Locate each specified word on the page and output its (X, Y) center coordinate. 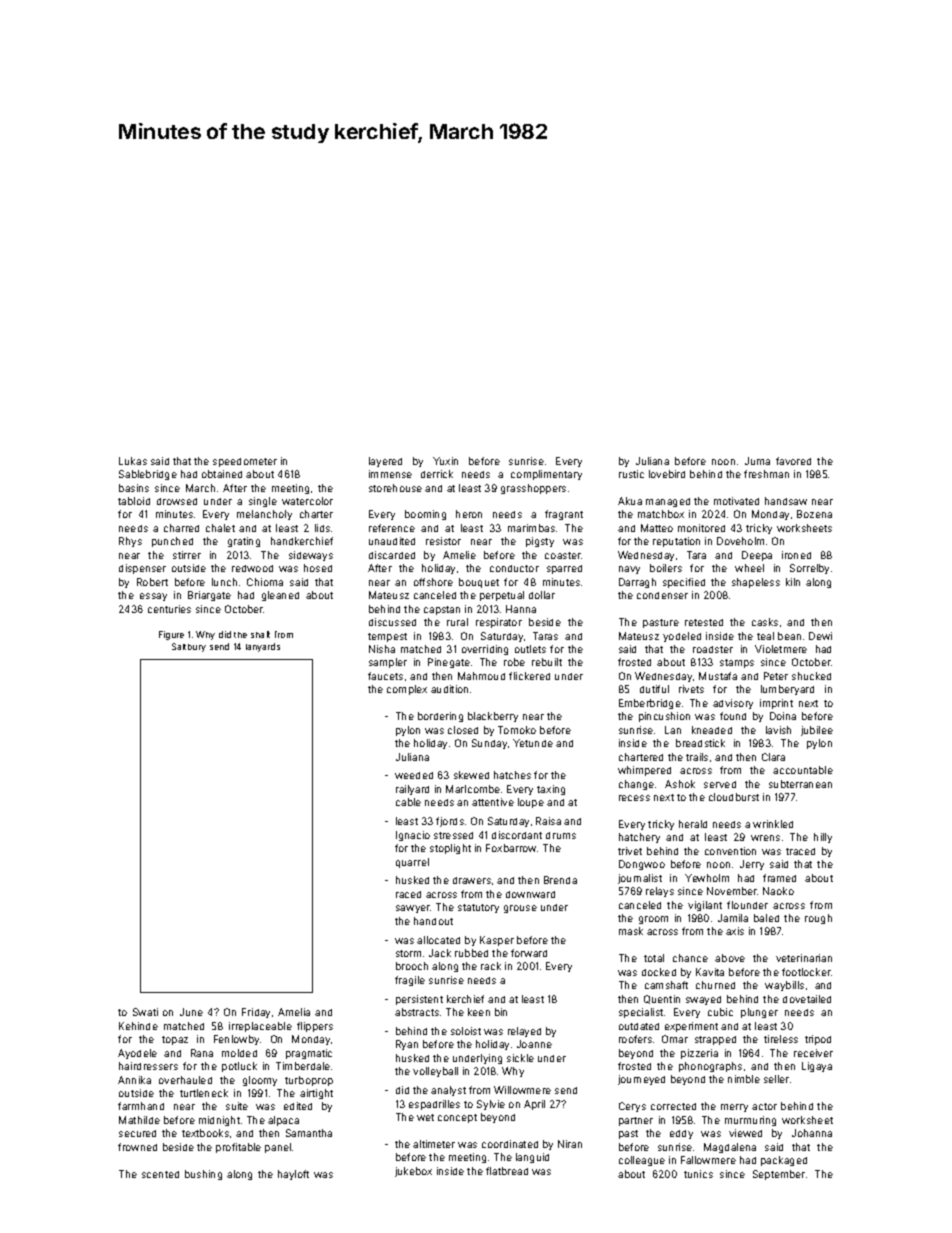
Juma (757, 461)
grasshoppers (533, 489)
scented (160, 1174)
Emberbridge (650, 704)
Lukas (133, 461)
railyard (412, 790)
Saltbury (189, 647)
